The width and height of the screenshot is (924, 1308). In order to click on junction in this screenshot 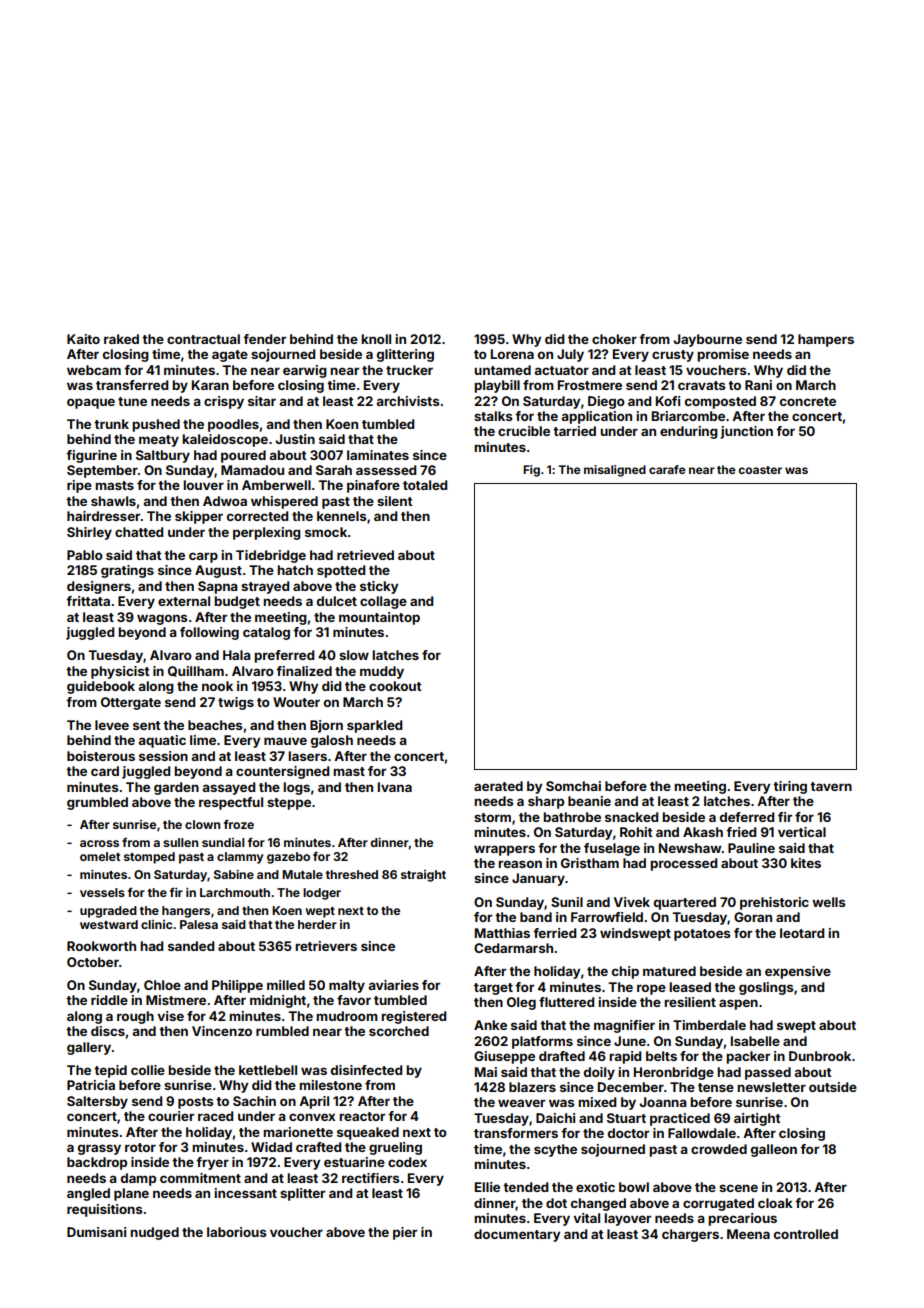, I will do `click(746, 432)`.
